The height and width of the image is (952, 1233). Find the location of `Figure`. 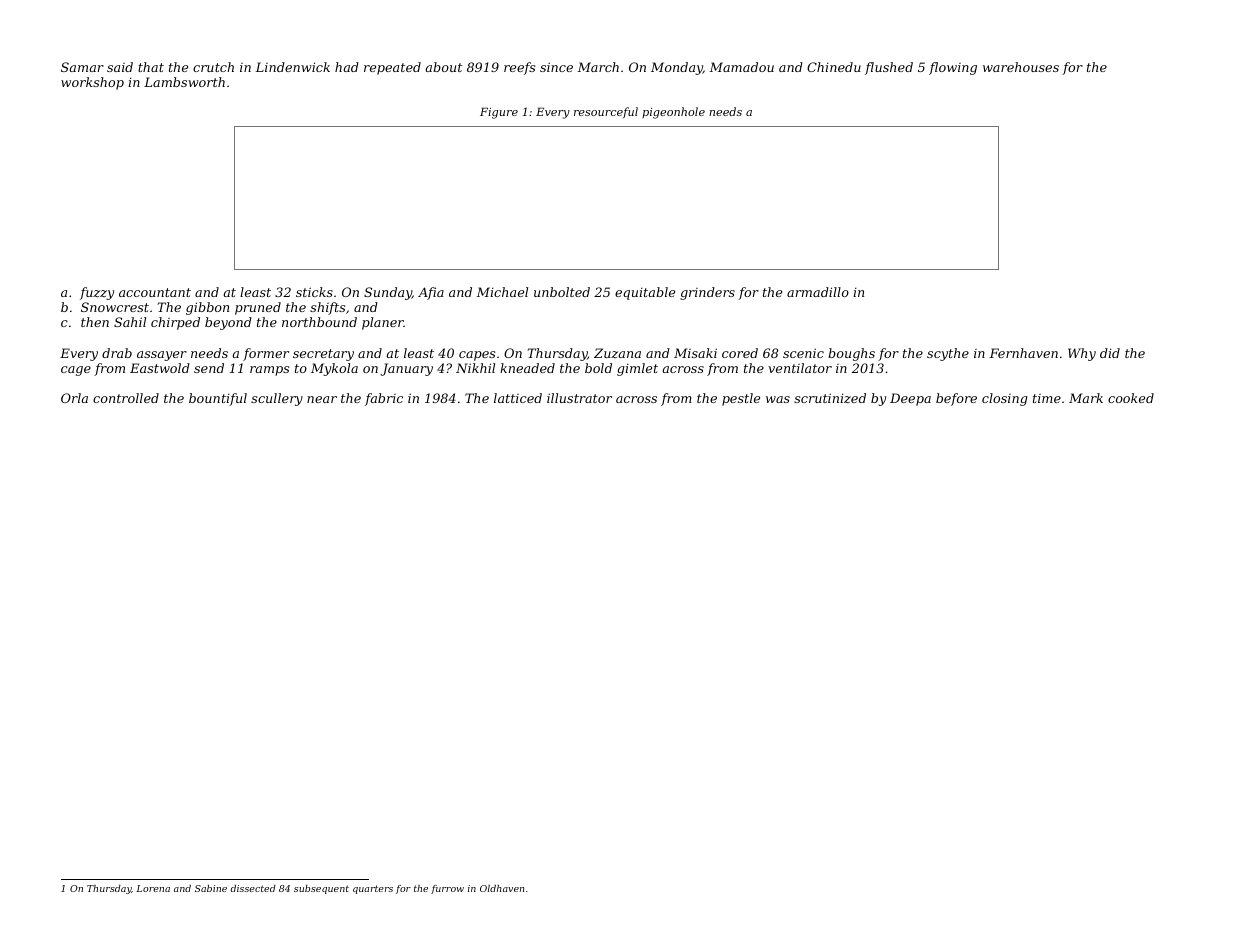

Figure is located at coordinates (499, 113).
